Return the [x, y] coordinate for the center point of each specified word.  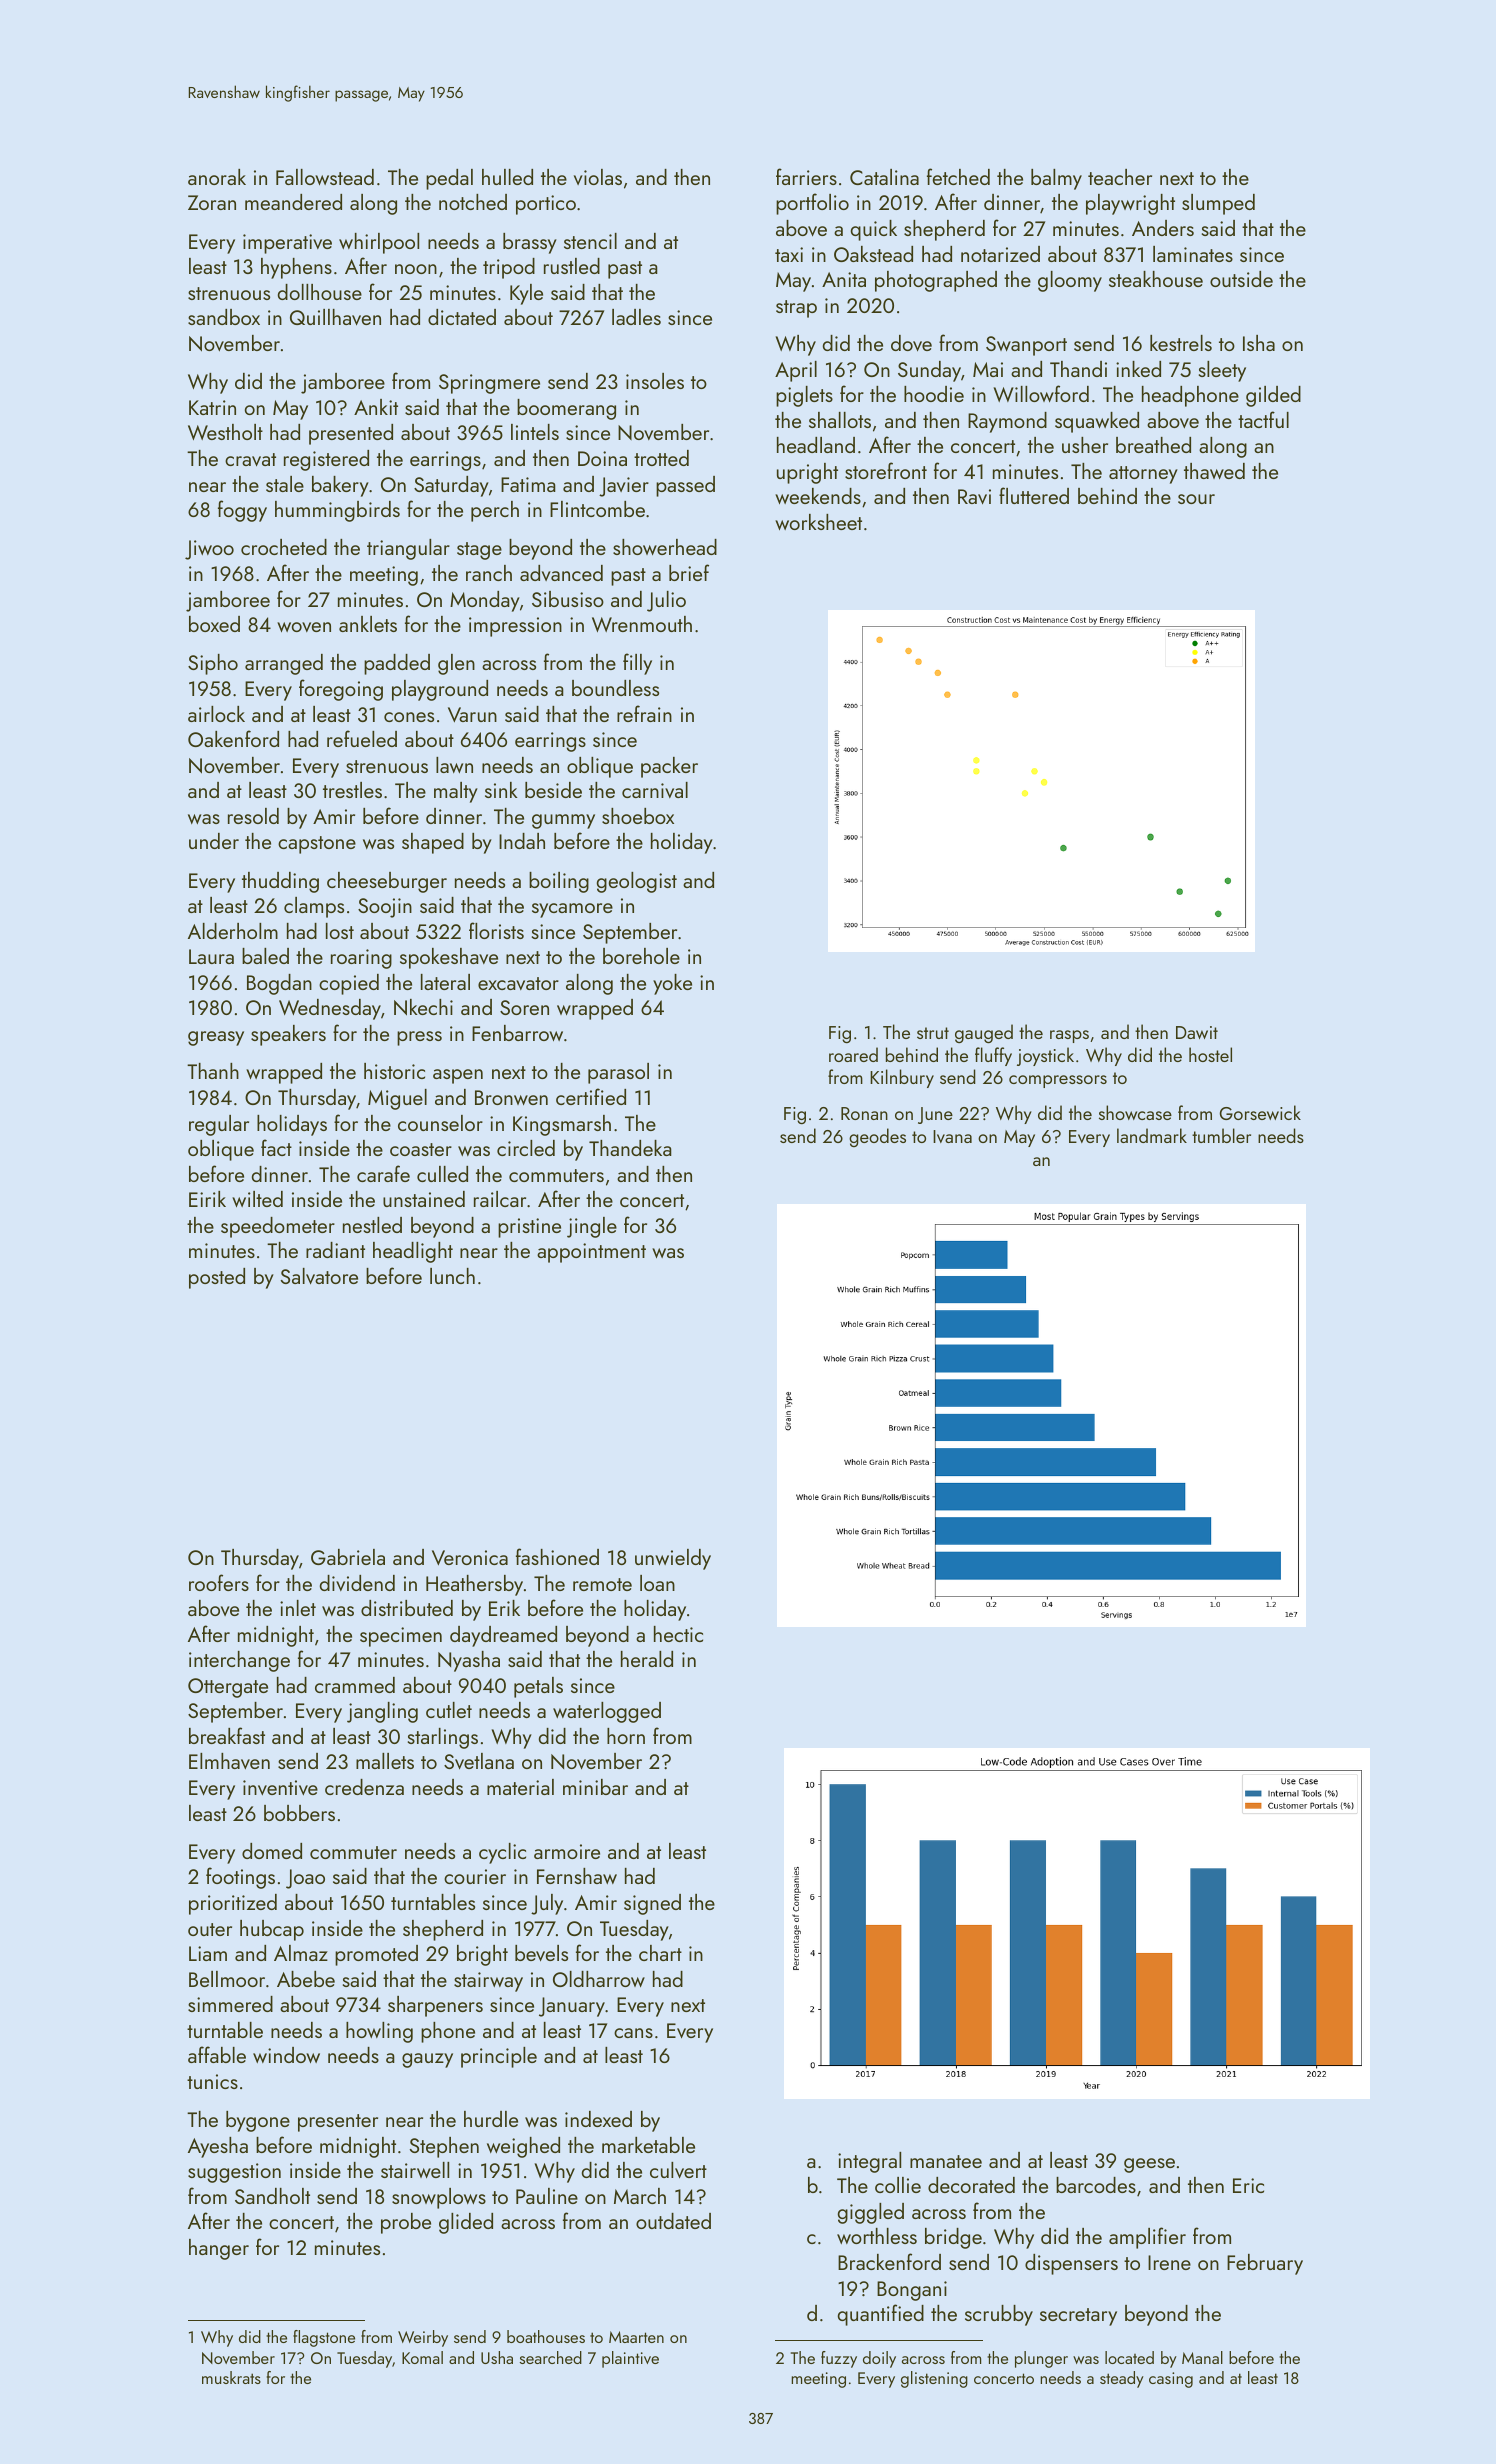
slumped [1218, 204]
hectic [678, 1634]
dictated [462, 317]
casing [1171, 2380]
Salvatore [319, 1276]
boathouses [546, 2336]
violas [598, 177]
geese [1149, 2165]
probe [406, 2223]
